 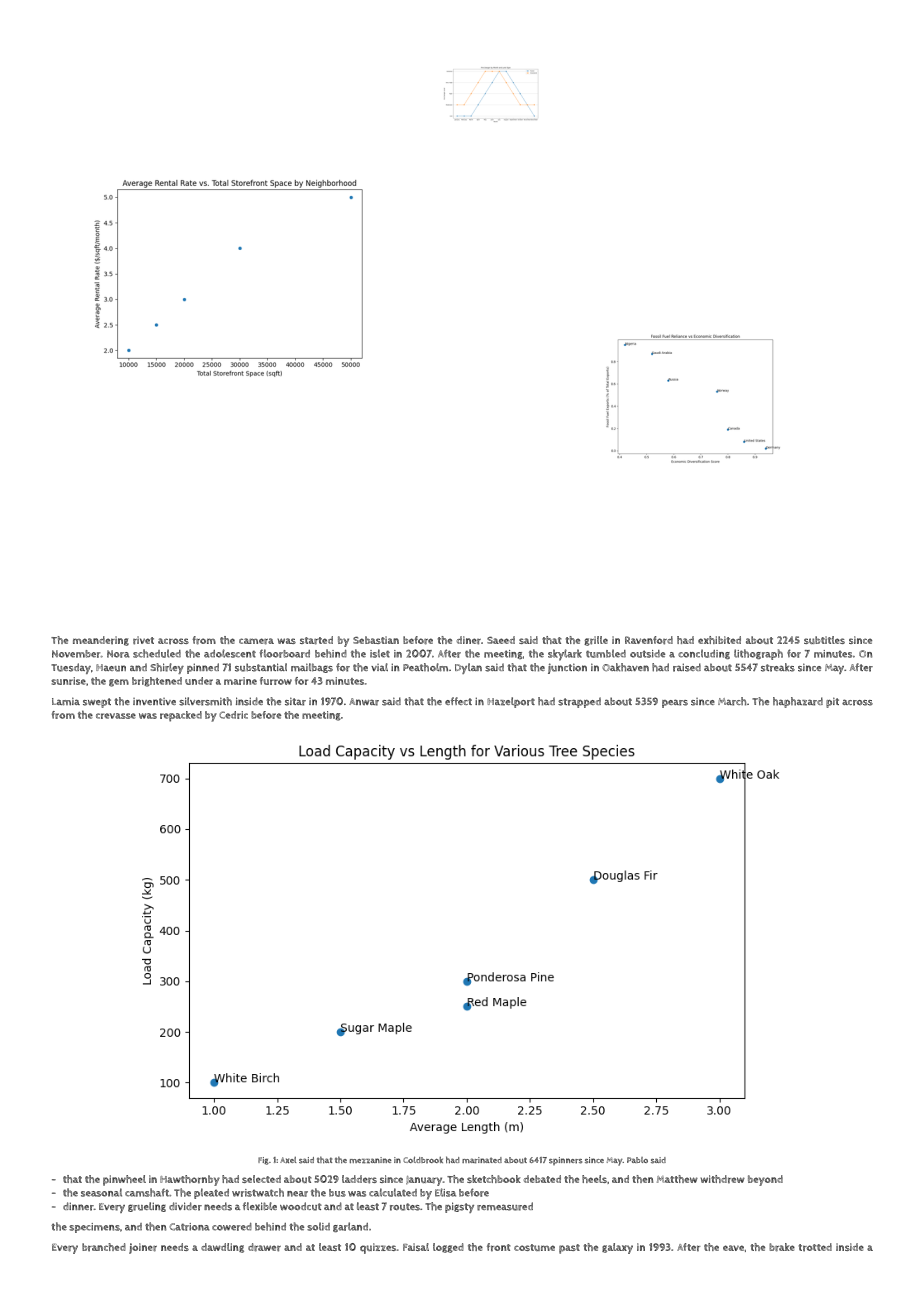 What do you see at coordinates (719, 640) in the document?
I see `exhibited` at bounding box center [719, 640].
